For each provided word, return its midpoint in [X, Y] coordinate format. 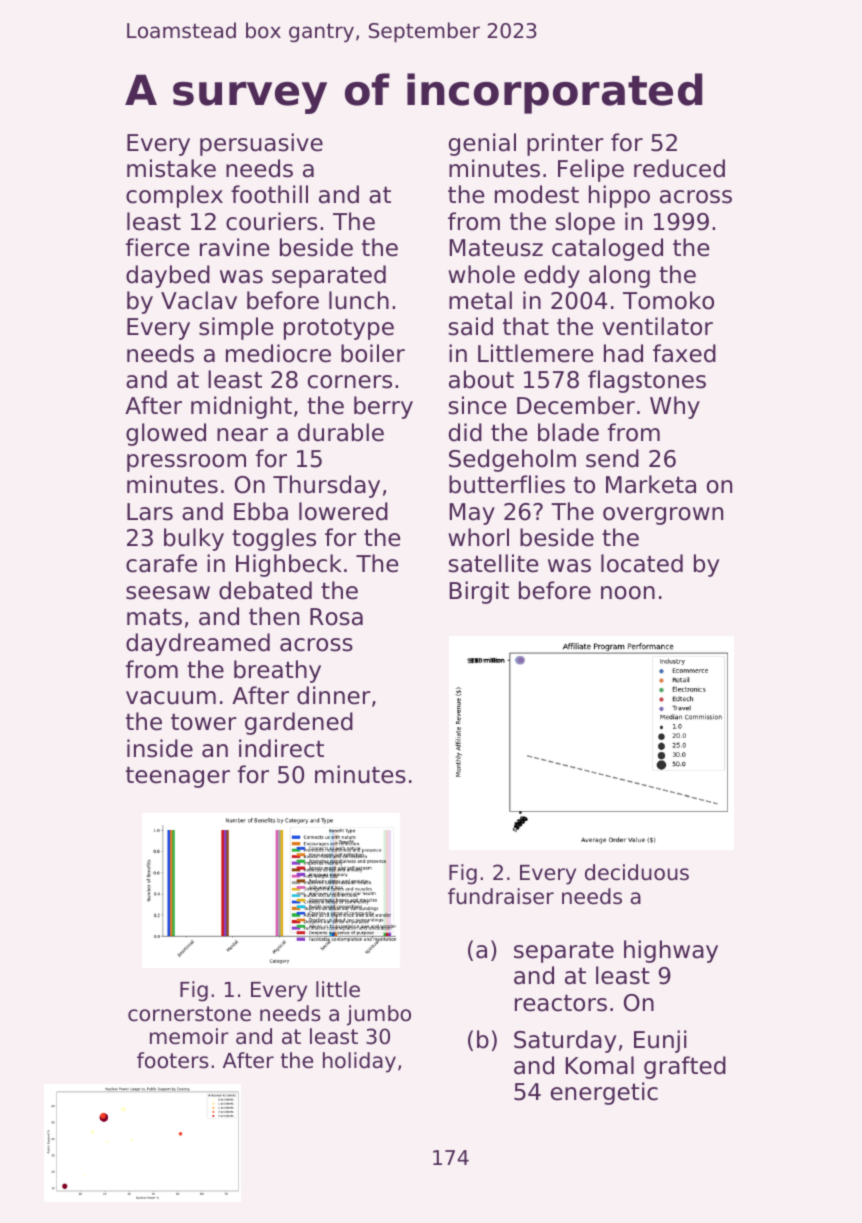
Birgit [479, 592]
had [623, 353]
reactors [561, 1003]
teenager [178, 777]
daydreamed [198, 644]
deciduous [637, 872]
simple [236, 328]
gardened [299, 723]
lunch [359, 300]
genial [482, 144]
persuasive [261, 144]
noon [628, 593]
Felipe [591, 170]
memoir [189, 1036]
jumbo [379, 1015]
